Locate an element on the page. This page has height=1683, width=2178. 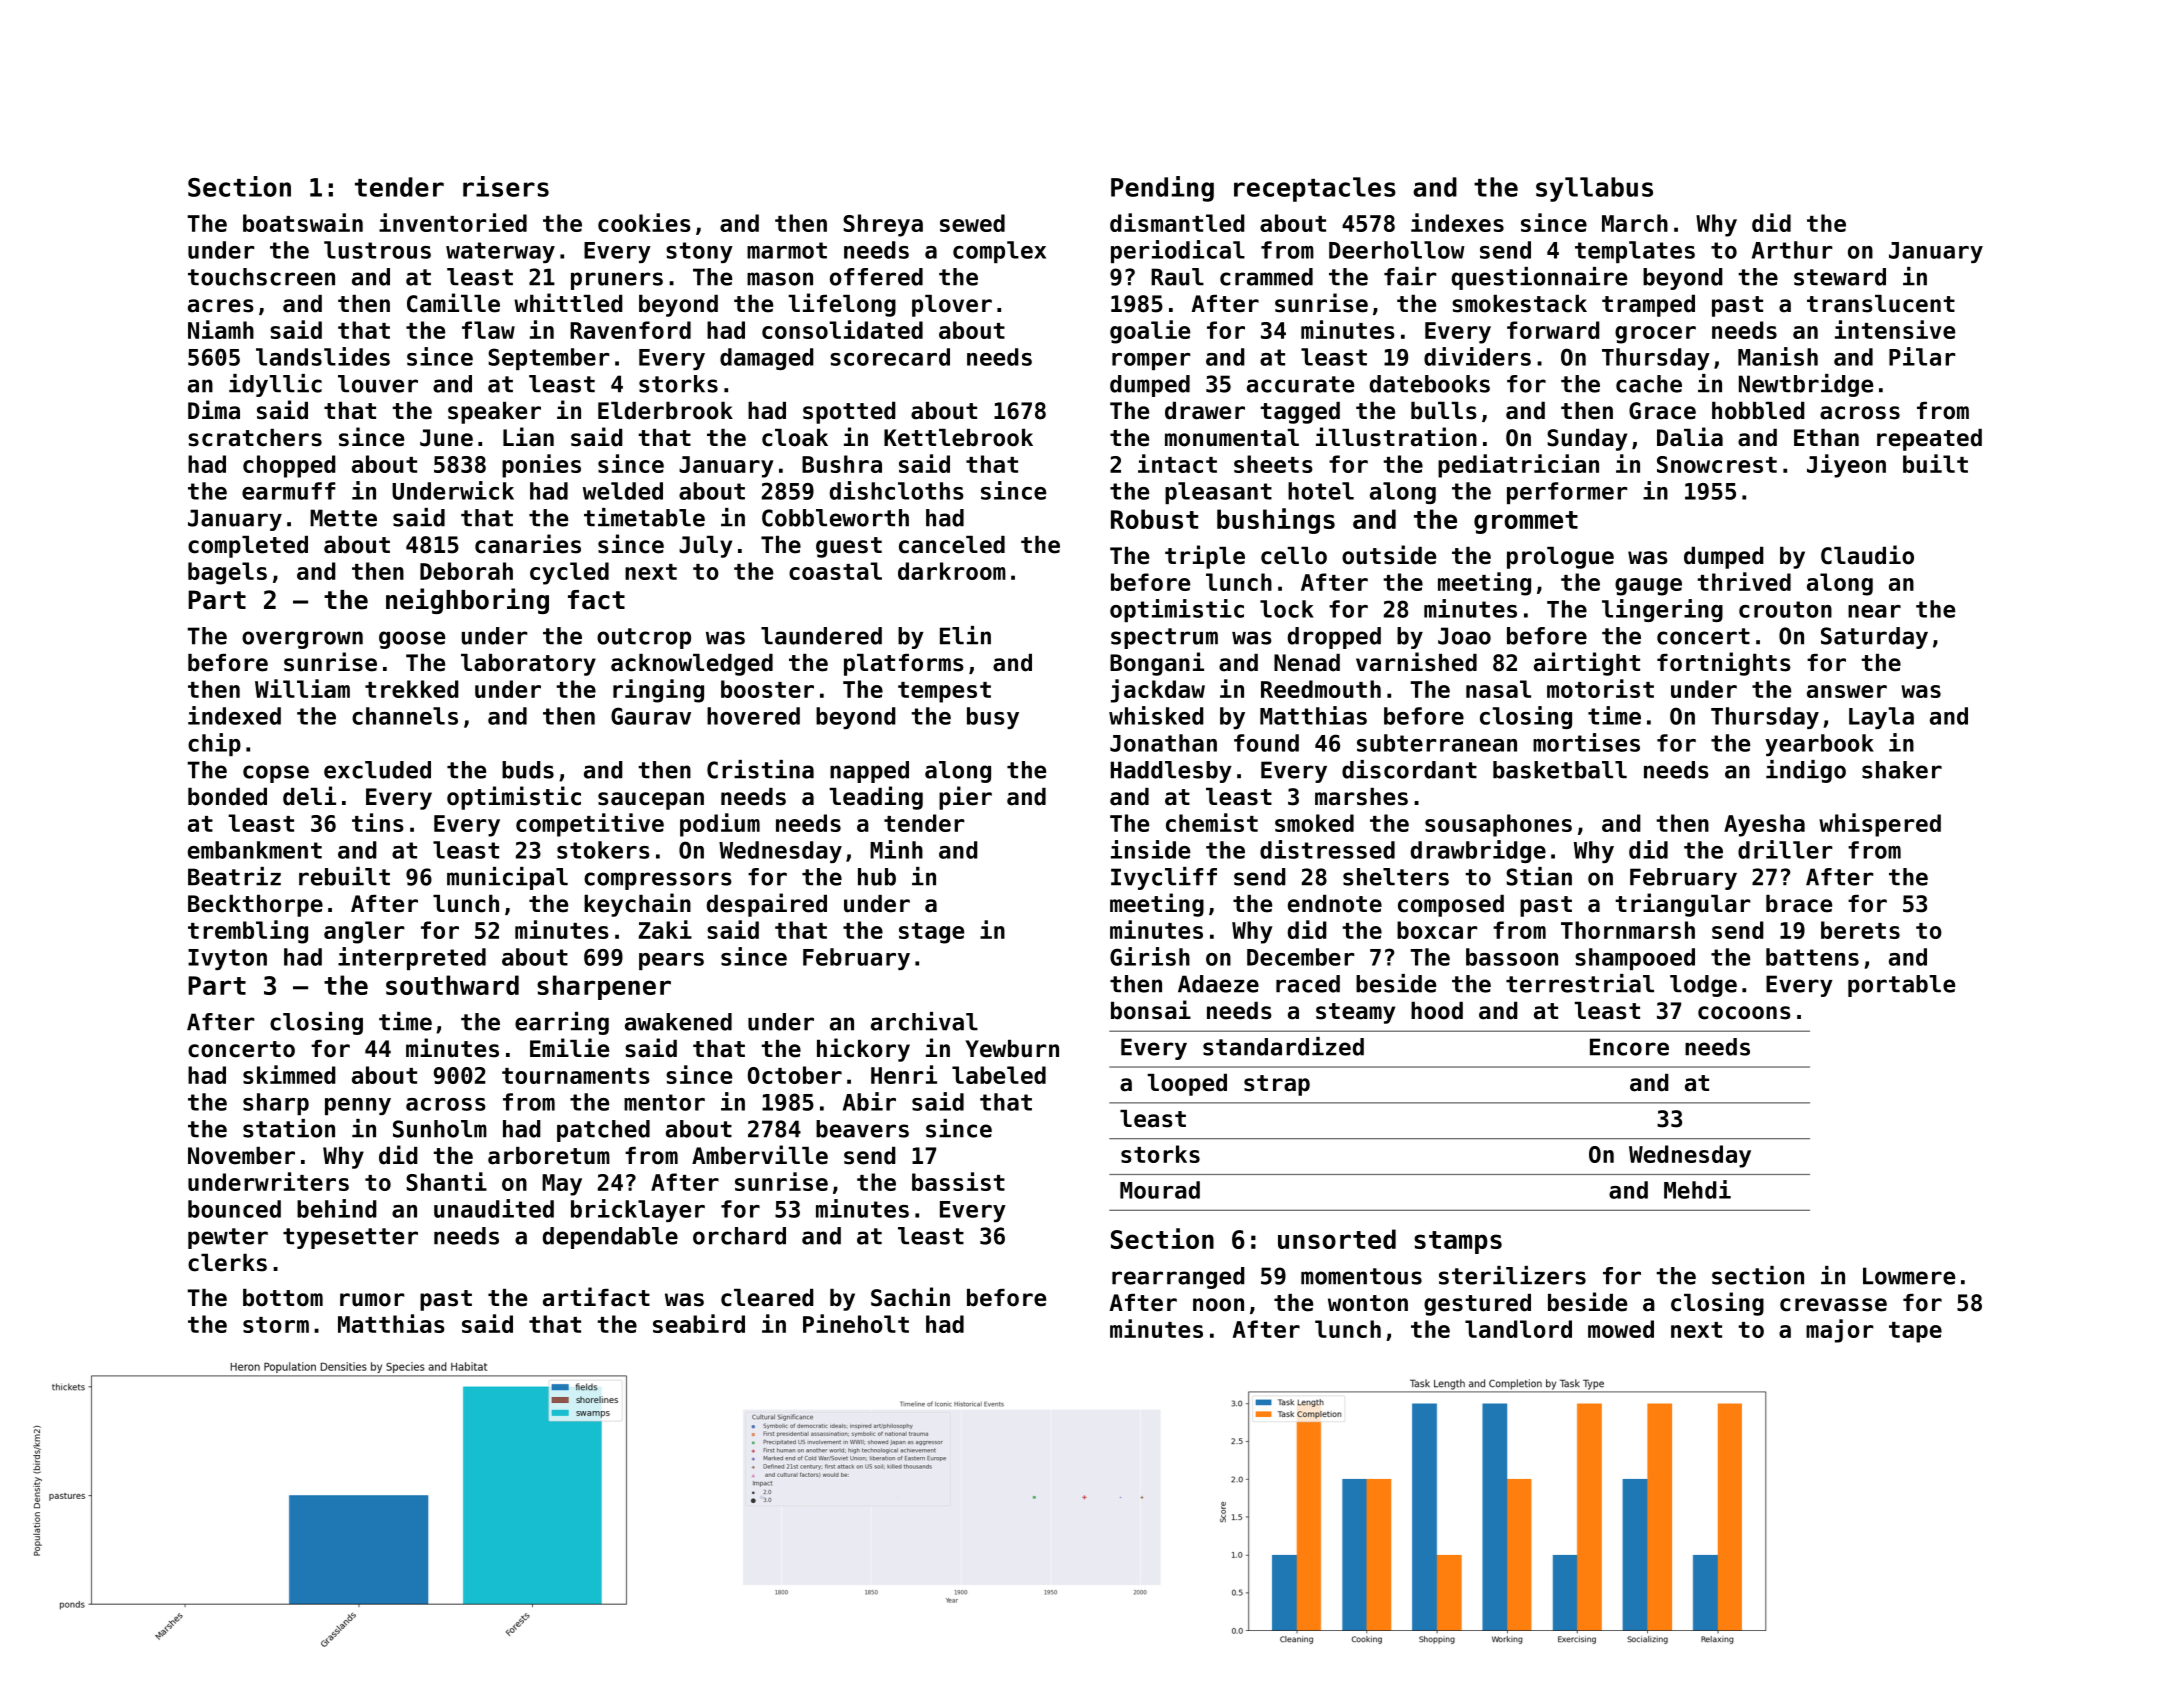
Shanti is located at coordinates (446, 1181).
